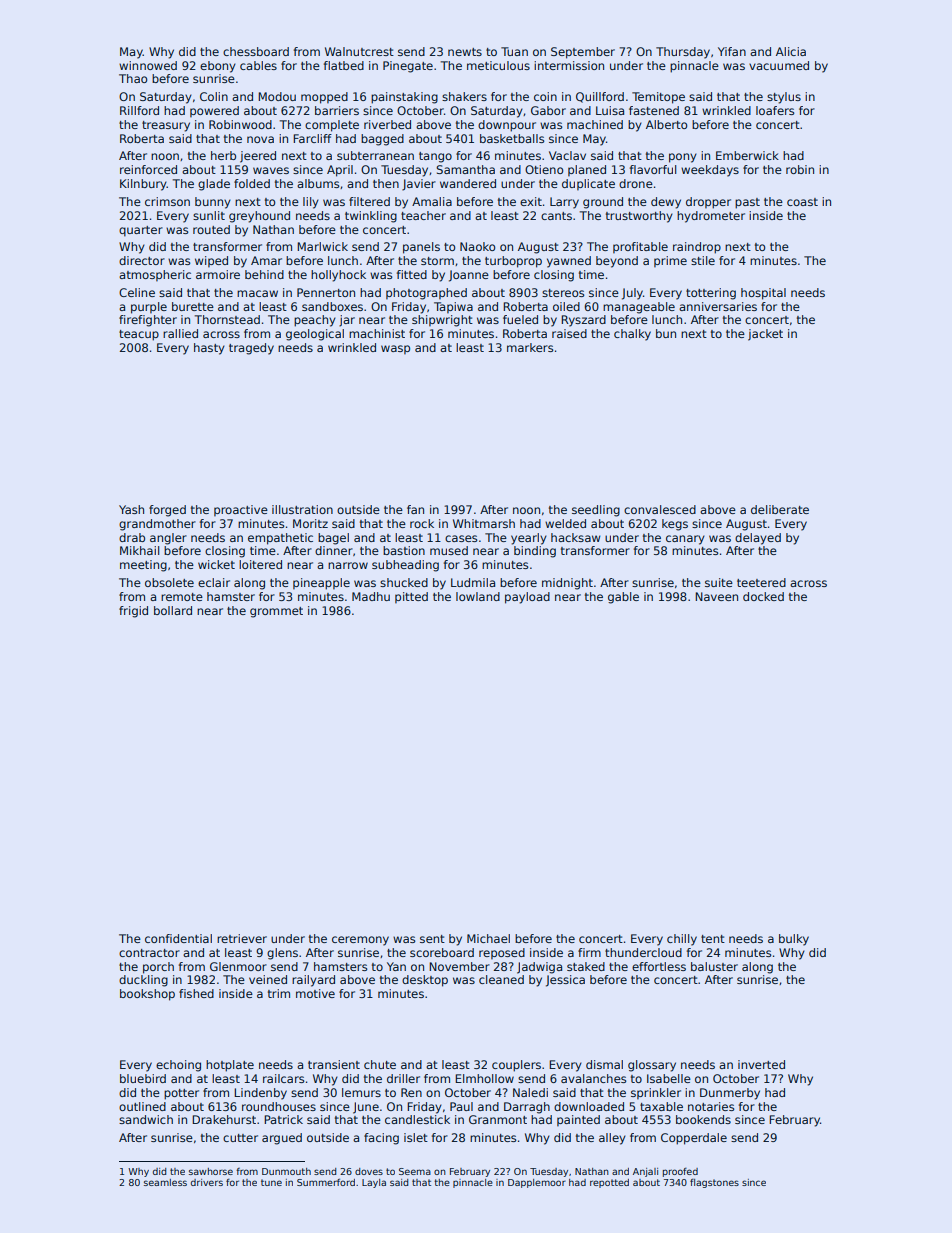 This screenshot has width=952, height=1233. What do you see at coordinates (802, 202) in the screenshot?
I see `coast` at bounding box center [802, 202].
